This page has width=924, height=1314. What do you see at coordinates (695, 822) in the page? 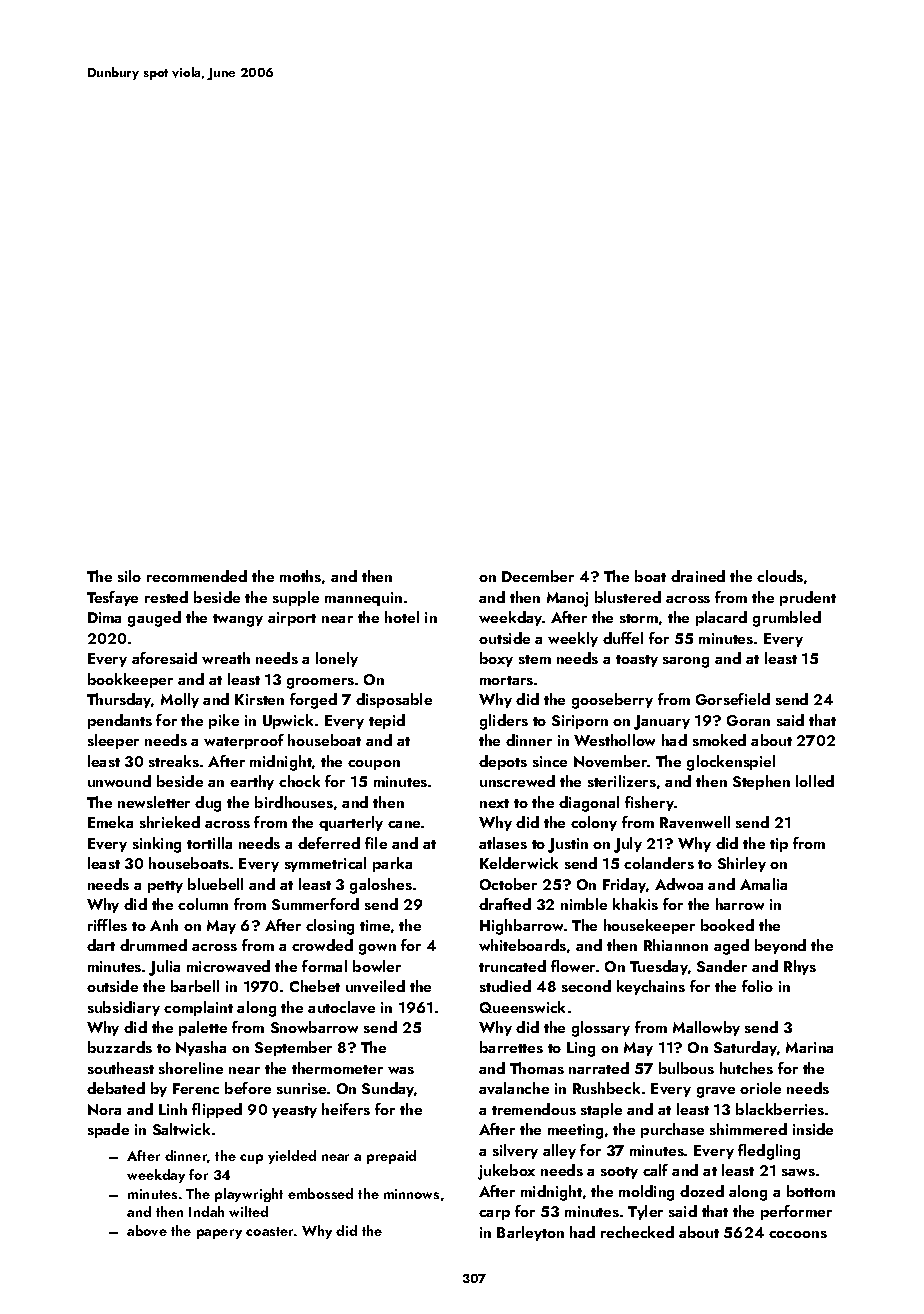
I see `Ravenwell` at bounding box center [695, 822].
